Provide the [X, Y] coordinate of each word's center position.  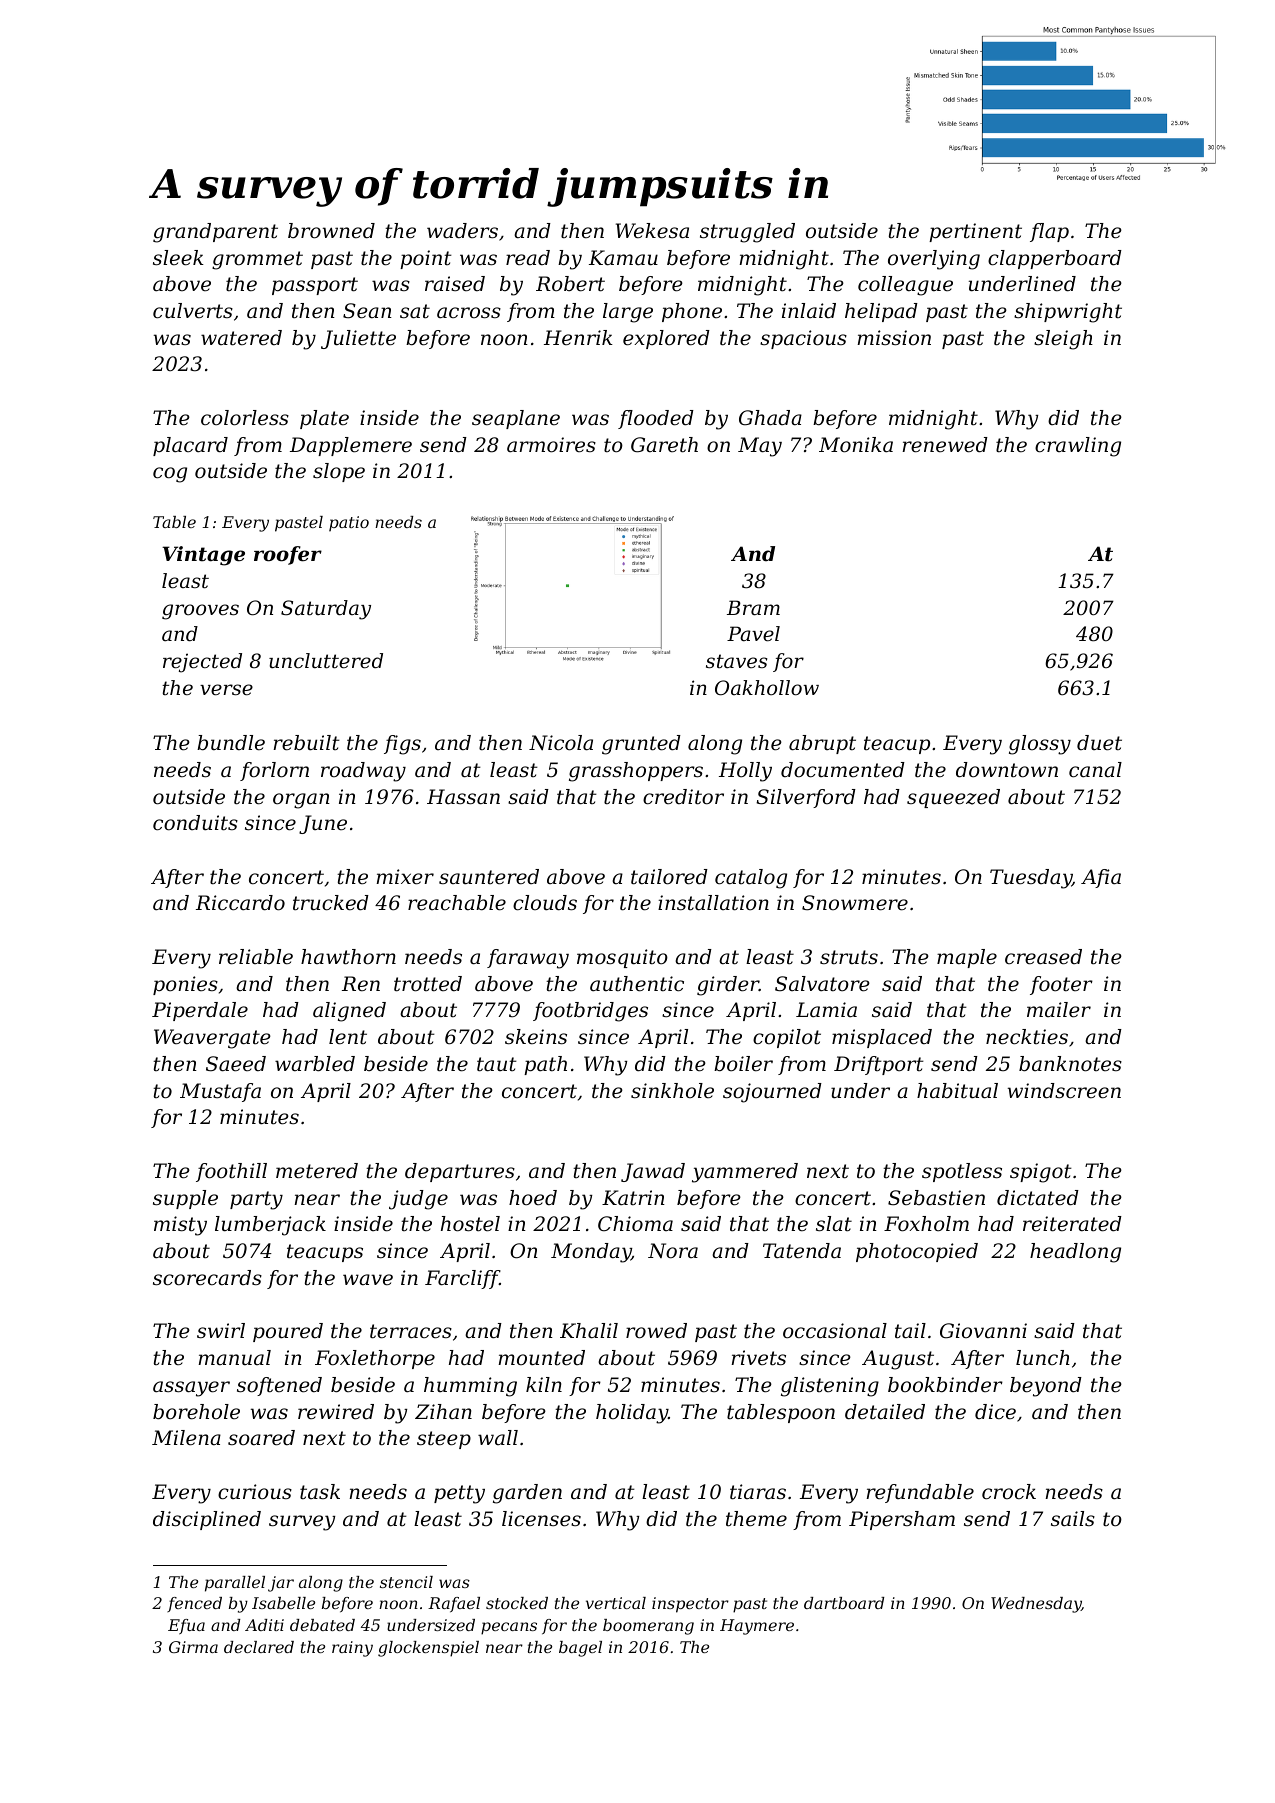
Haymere [757, 1627]
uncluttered [326, 661]
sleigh [1063, 340]
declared [259, 1647]
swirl [221, 1331]
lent [348, 1037]
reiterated [1072, 1224]
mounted [541, 1358]
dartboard [844, 1603]
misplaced [882, 1038]
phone [692, 312]
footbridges [590, 1012]
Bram [753, 608]
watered [241, 338]
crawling [1078, 447]
